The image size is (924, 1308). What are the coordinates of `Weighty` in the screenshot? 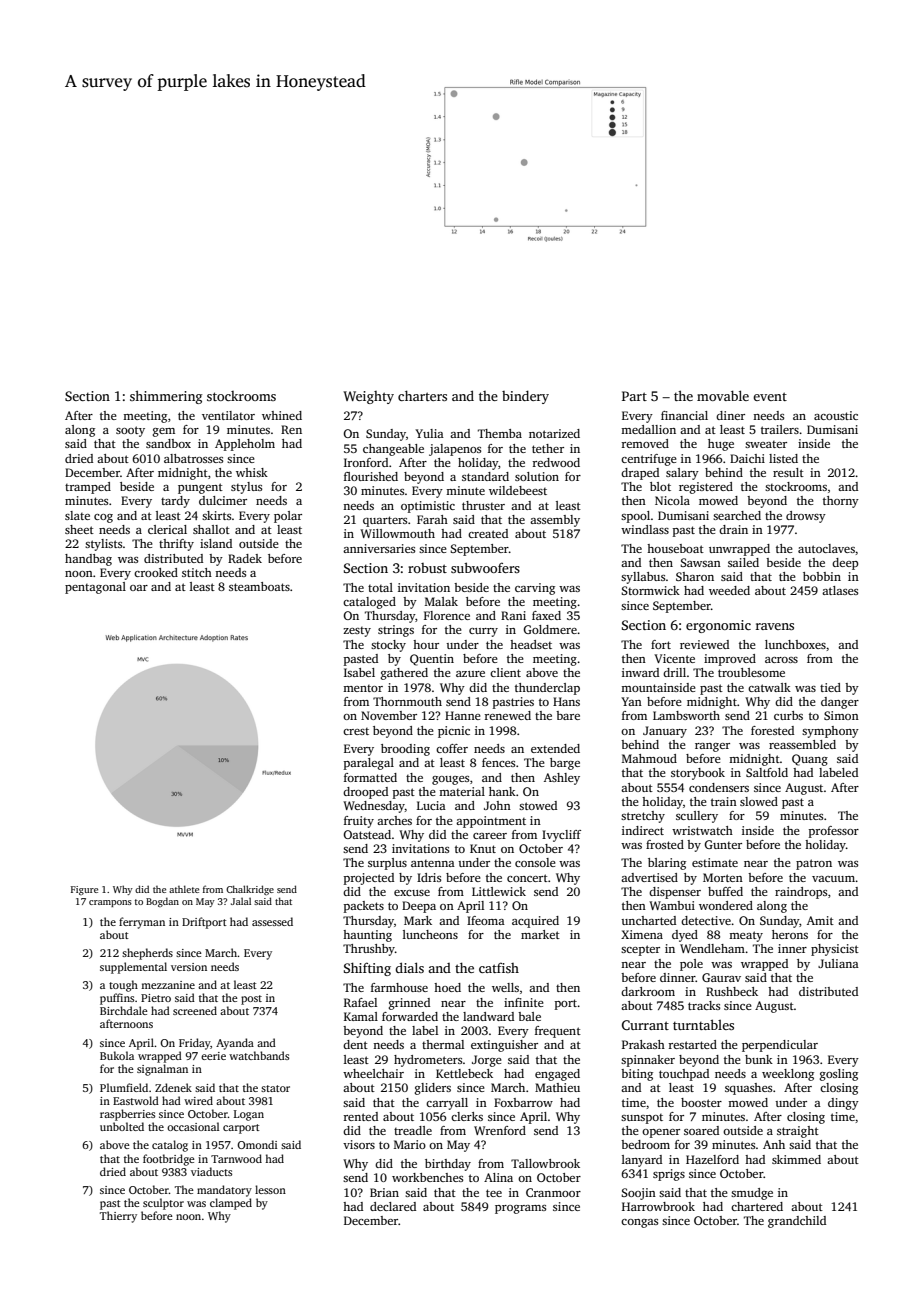 It's located at (368, 397).
